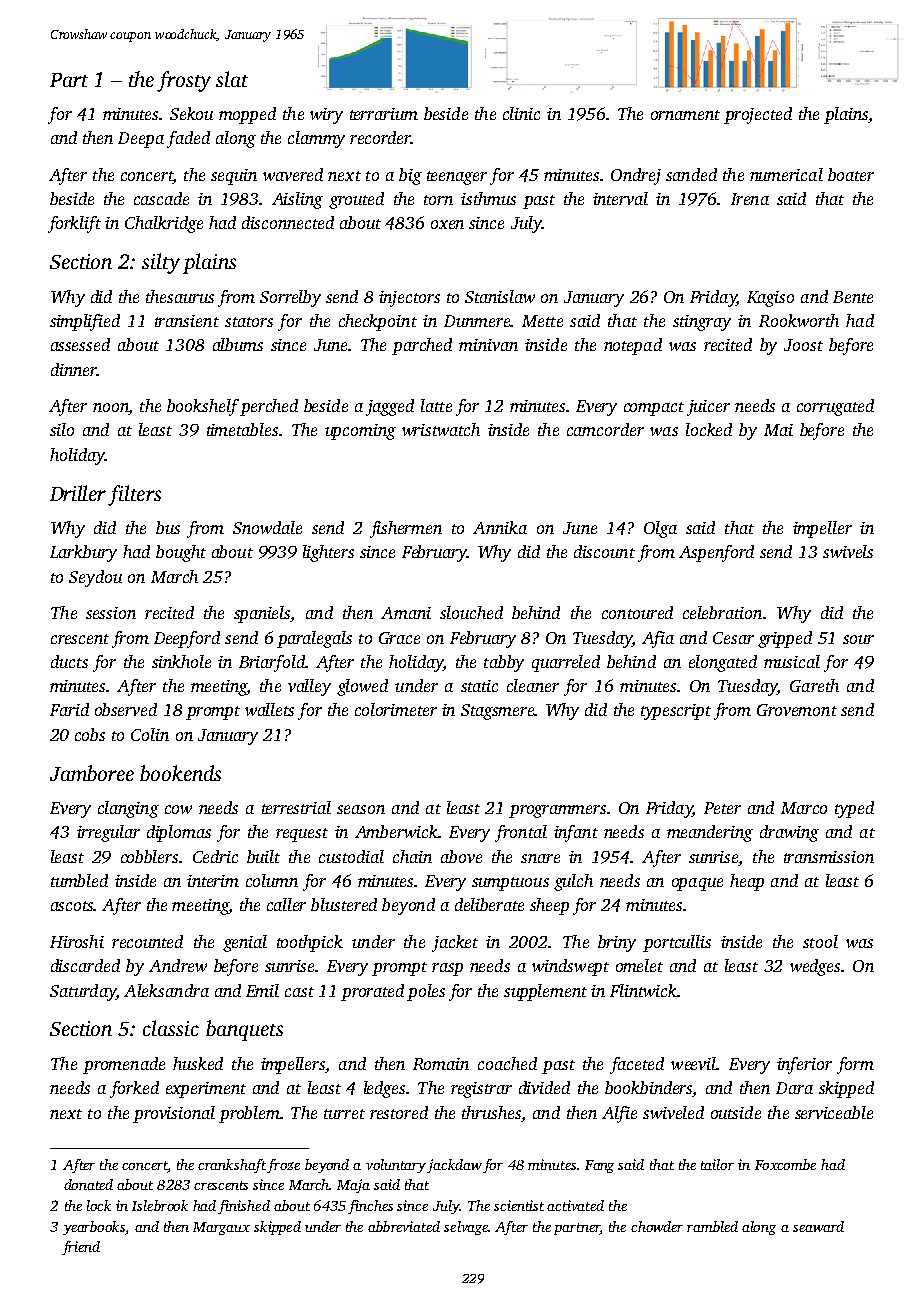 The width and height of the screenshot is (924, 1314). What do you see at coordinates (269, 407) in the screenshot?
I see `perched` at bounding box center [269, 407].
